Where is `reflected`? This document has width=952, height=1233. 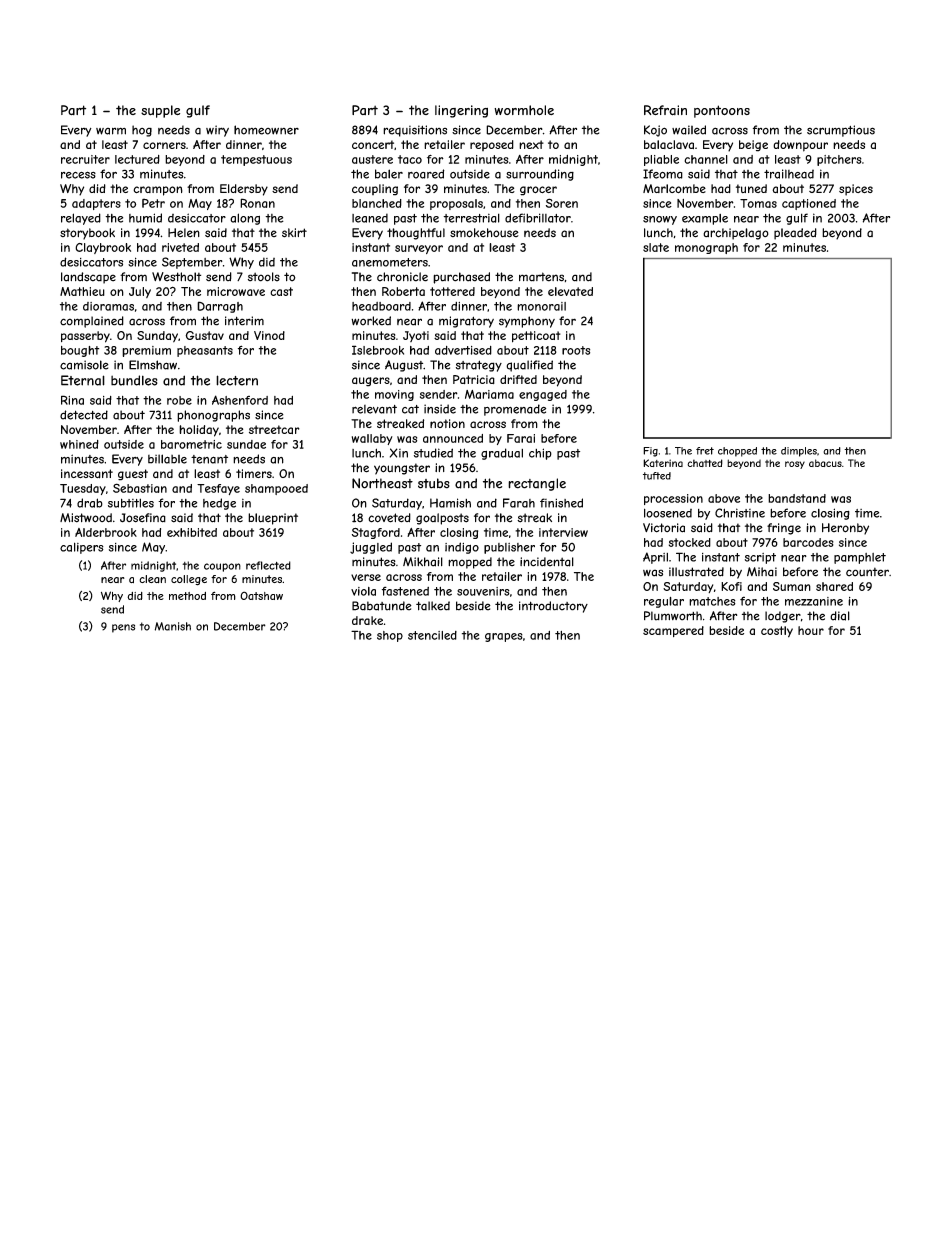
reflected is located at coordinates (268, 565).
